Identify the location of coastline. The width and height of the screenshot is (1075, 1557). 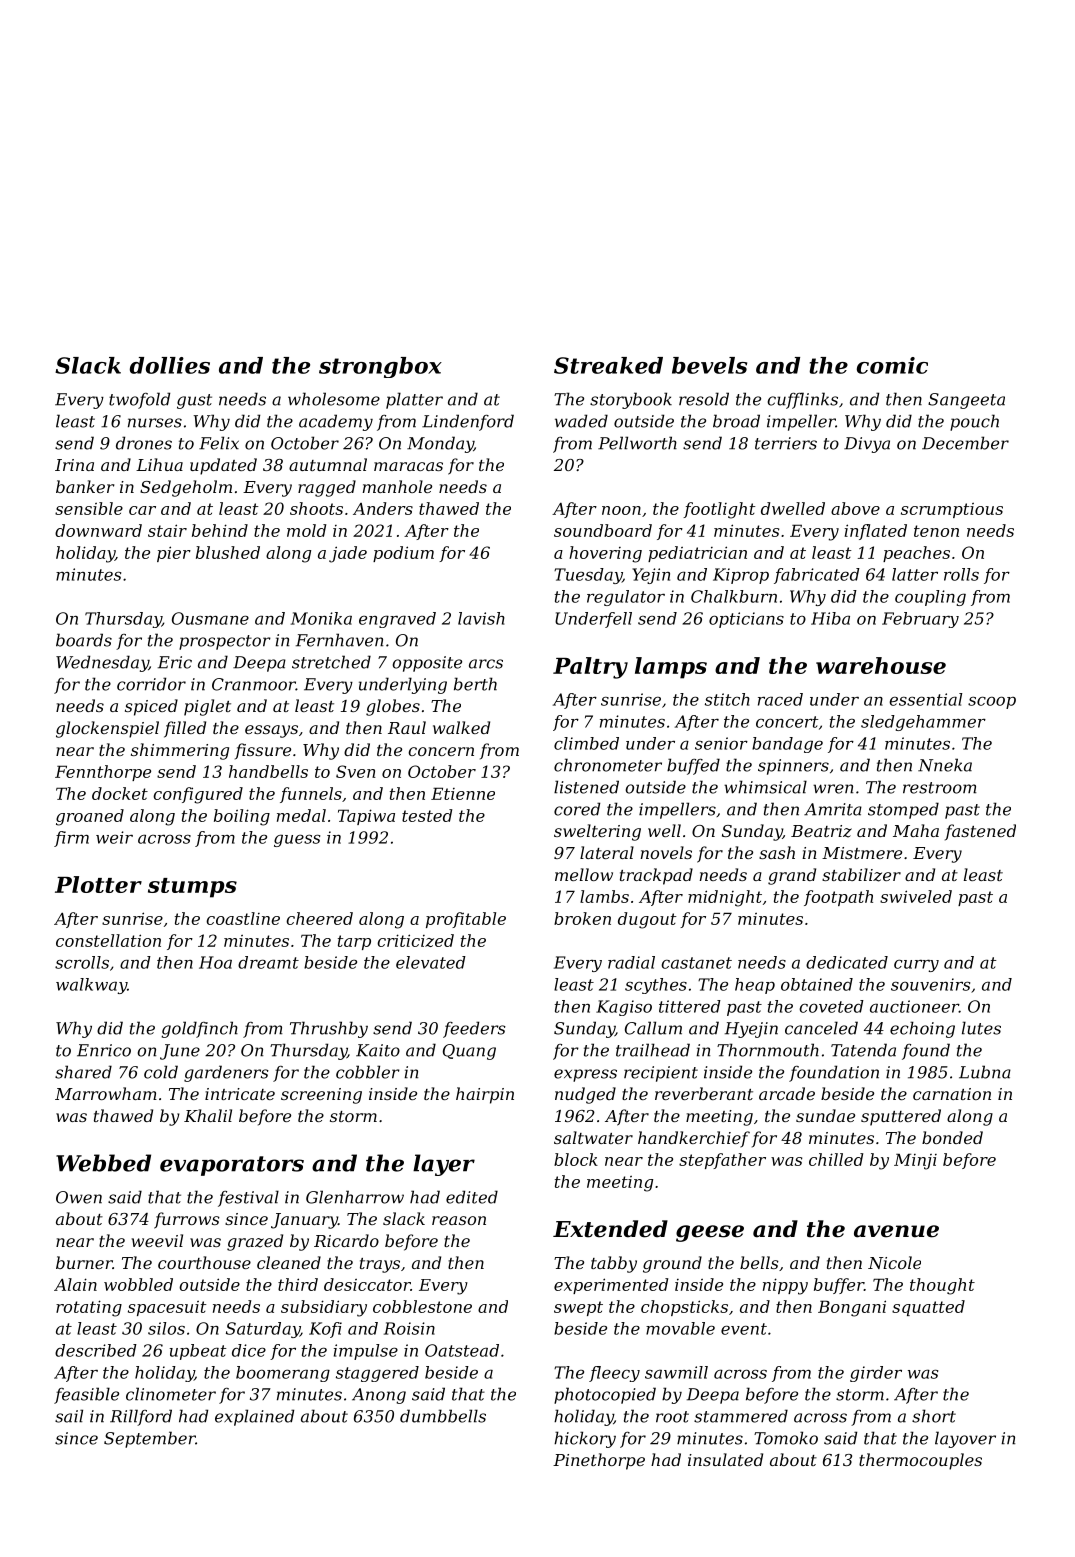
(243, 918).
